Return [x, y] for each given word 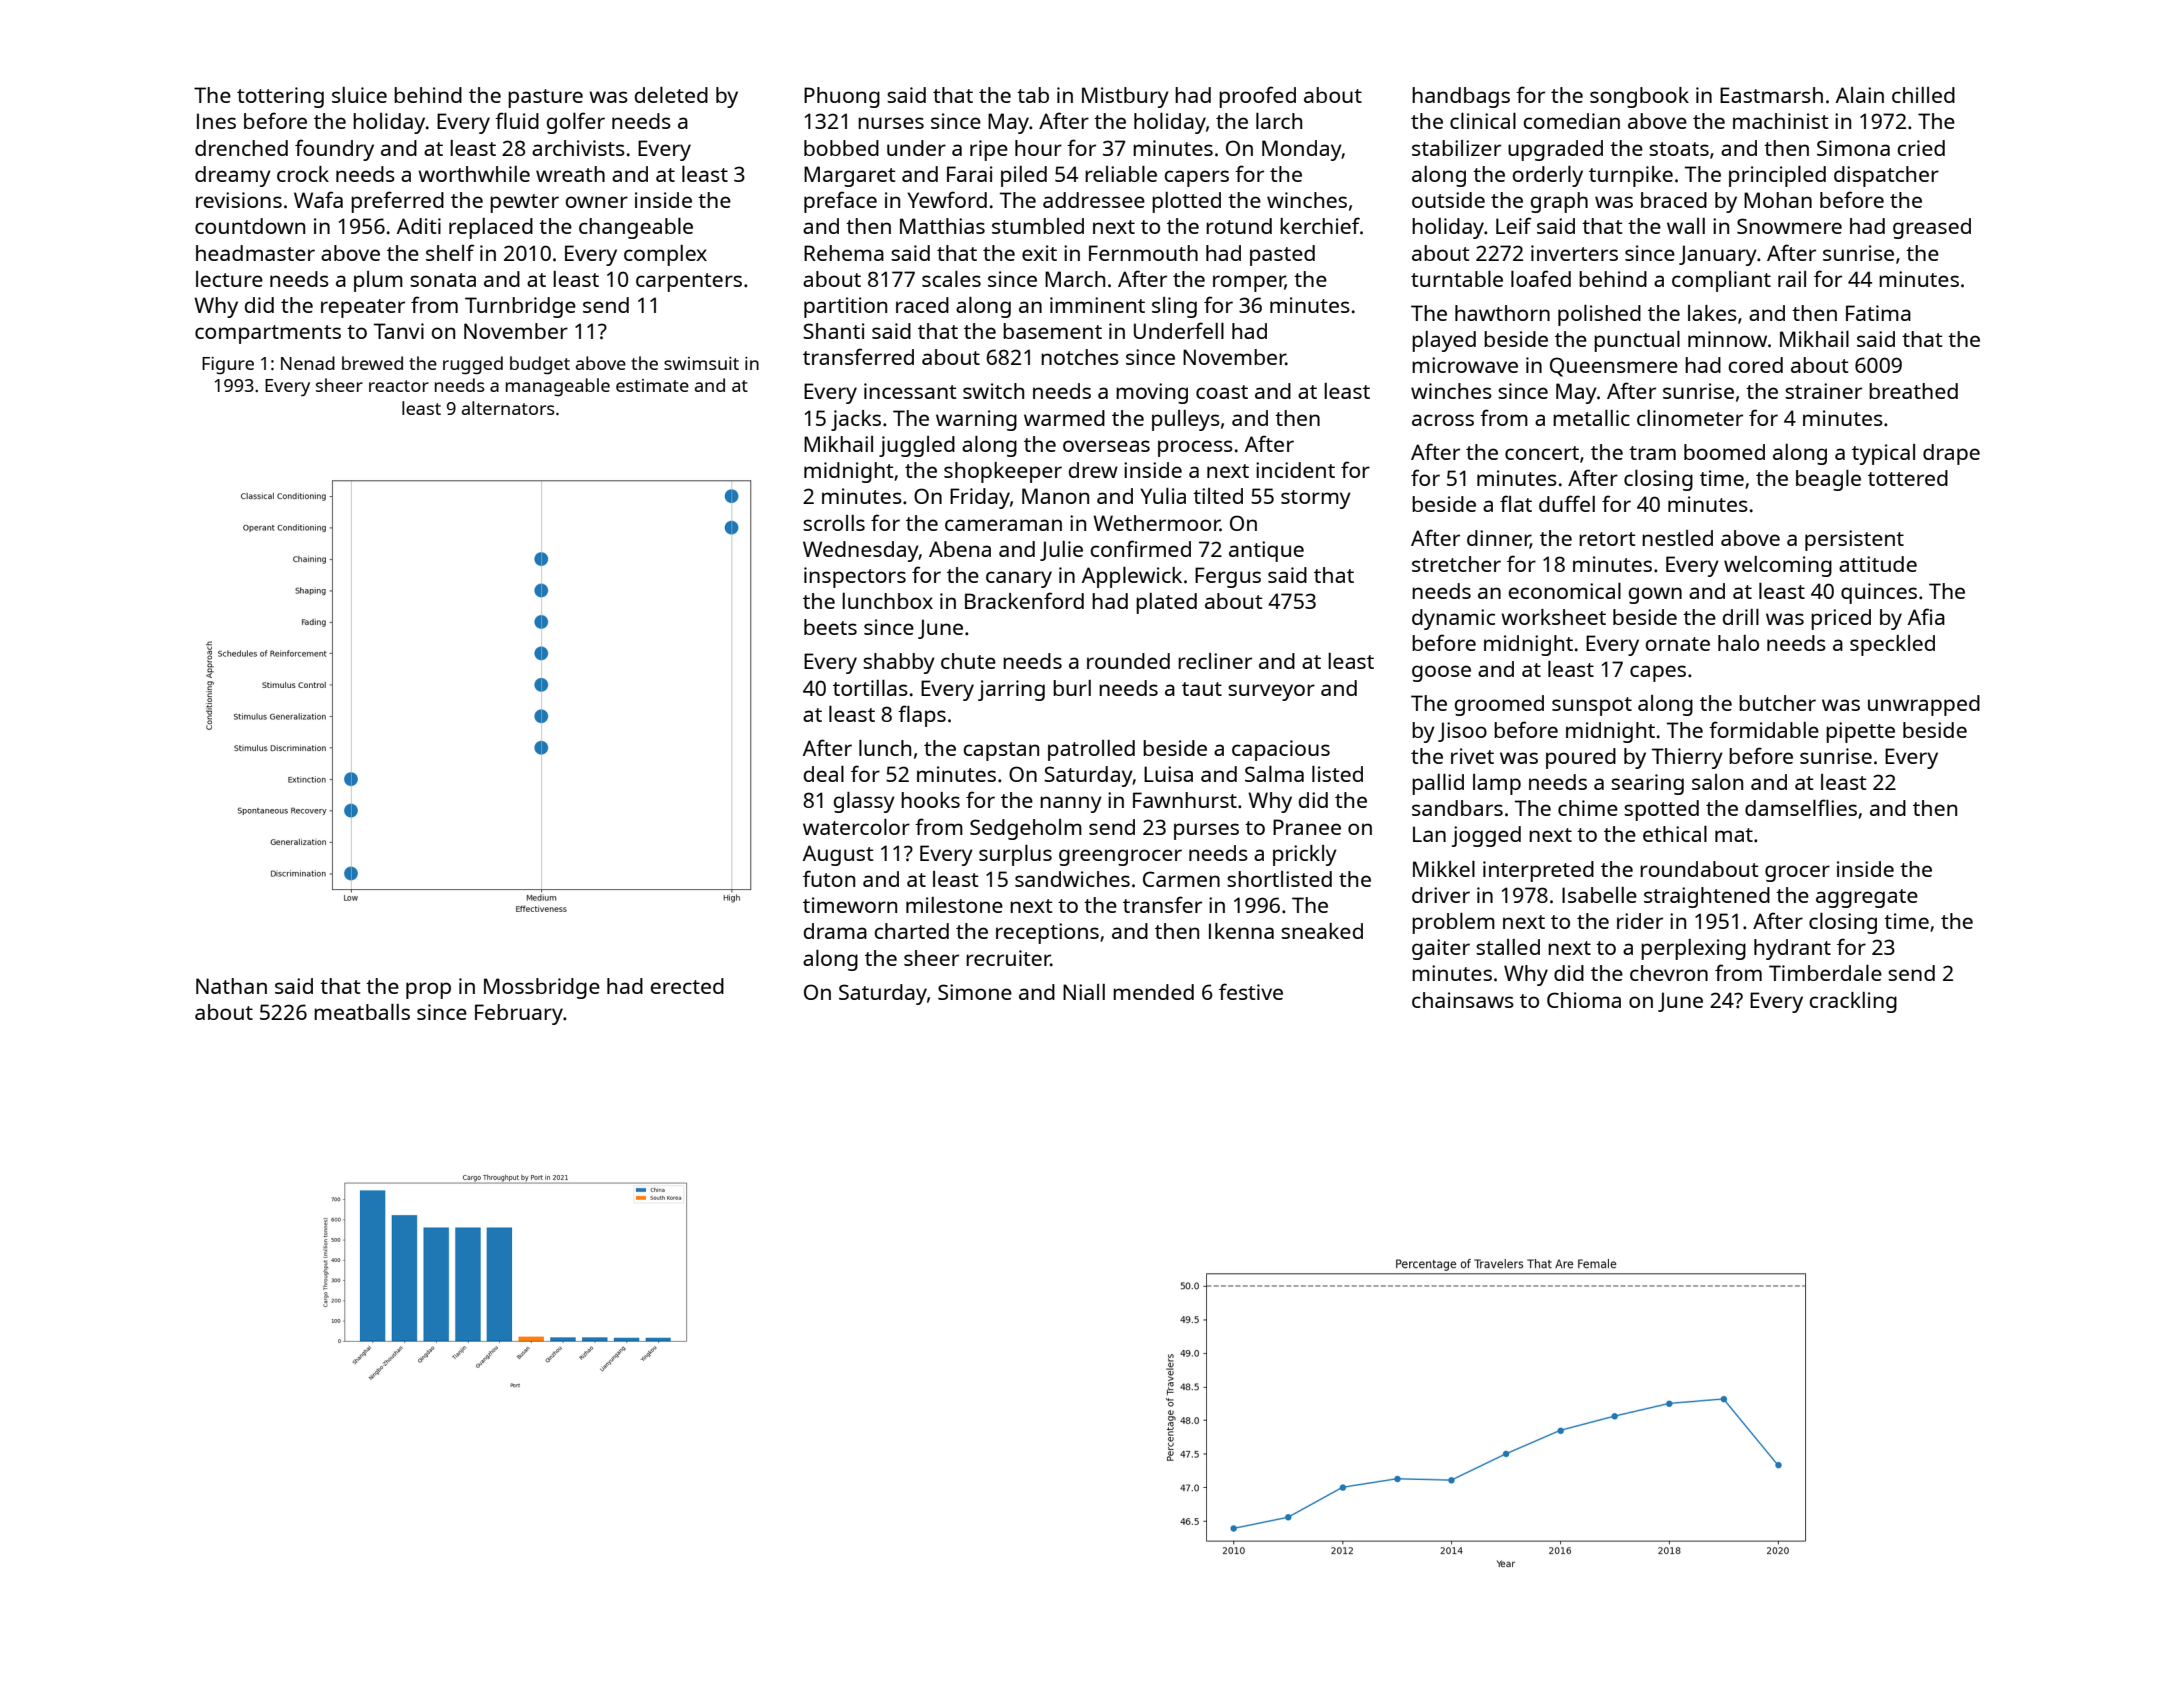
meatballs [362, 1012]
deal [824, 774]
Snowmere [1789, 226]
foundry [334, 150]
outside [1448, 200]
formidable [1764, 729]
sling [1174, 307]
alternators [508, 408]
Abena [960, 549]
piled [1024, 176]
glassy [864, 802]
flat [1516, 503]
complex [665, 255]
